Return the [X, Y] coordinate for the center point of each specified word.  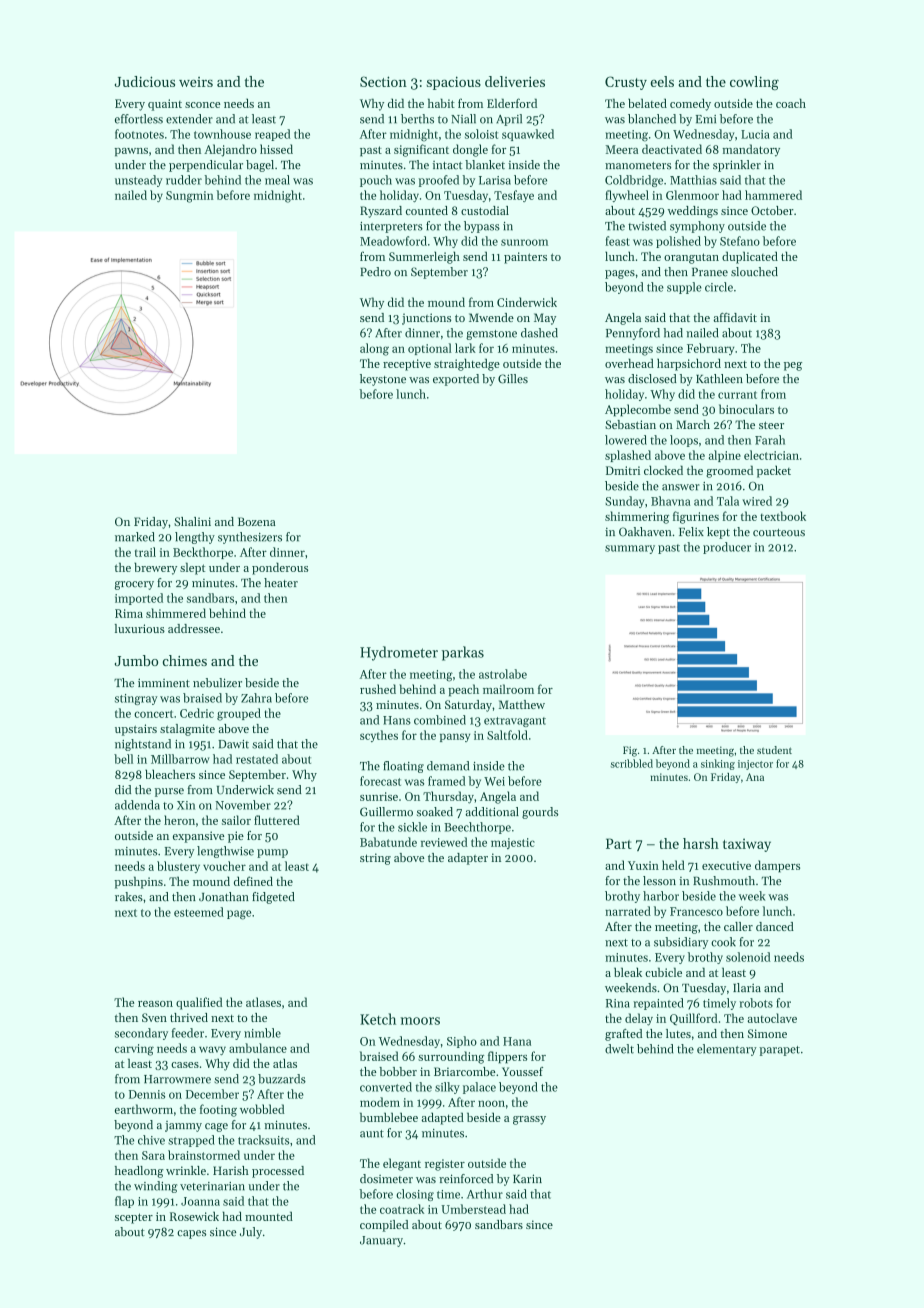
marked [135, 537]
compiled [384, 1226]
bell [123, 759]
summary [630, 549]
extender [189, 119]
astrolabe [503, 674]
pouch [376, 181]
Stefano [740, 241]
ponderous [280, 568]
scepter [134, 1218]
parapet [779, 1051]
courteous [779, 533]
